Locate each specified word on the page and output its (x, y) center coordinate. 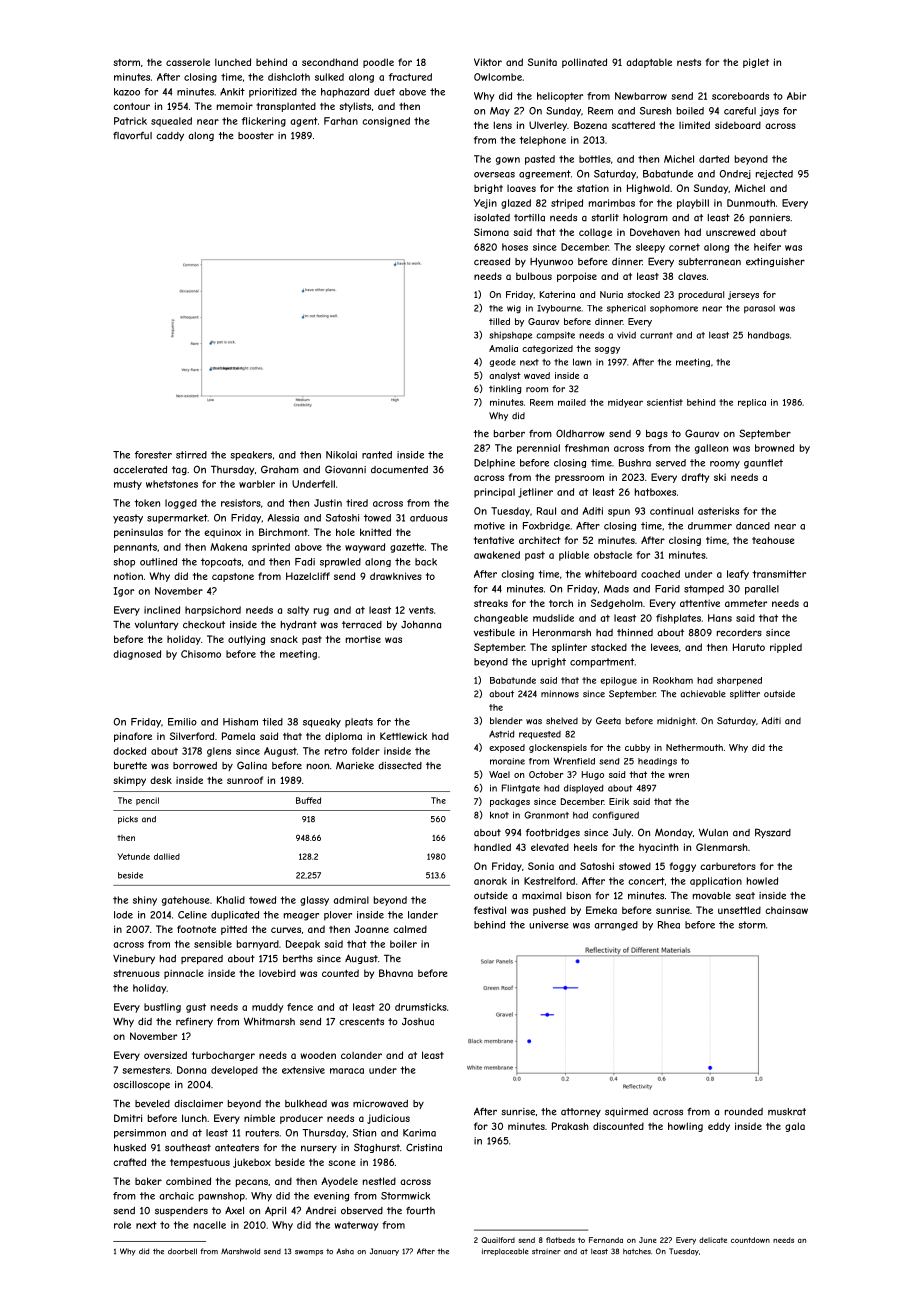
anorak (490, 881)
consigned (386, 122)
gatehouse (186, 901)
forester (153, 455)
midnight (676, 721)
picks (128, 820)
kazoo (127, 92)
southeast (188, 1148)
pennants (135, 548)
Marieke (355, 765)
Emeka (601, 910)
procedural (701, 295)
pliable (574, 556)
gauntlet (763, 464)
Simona (491, 232)
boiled (690, 111)
